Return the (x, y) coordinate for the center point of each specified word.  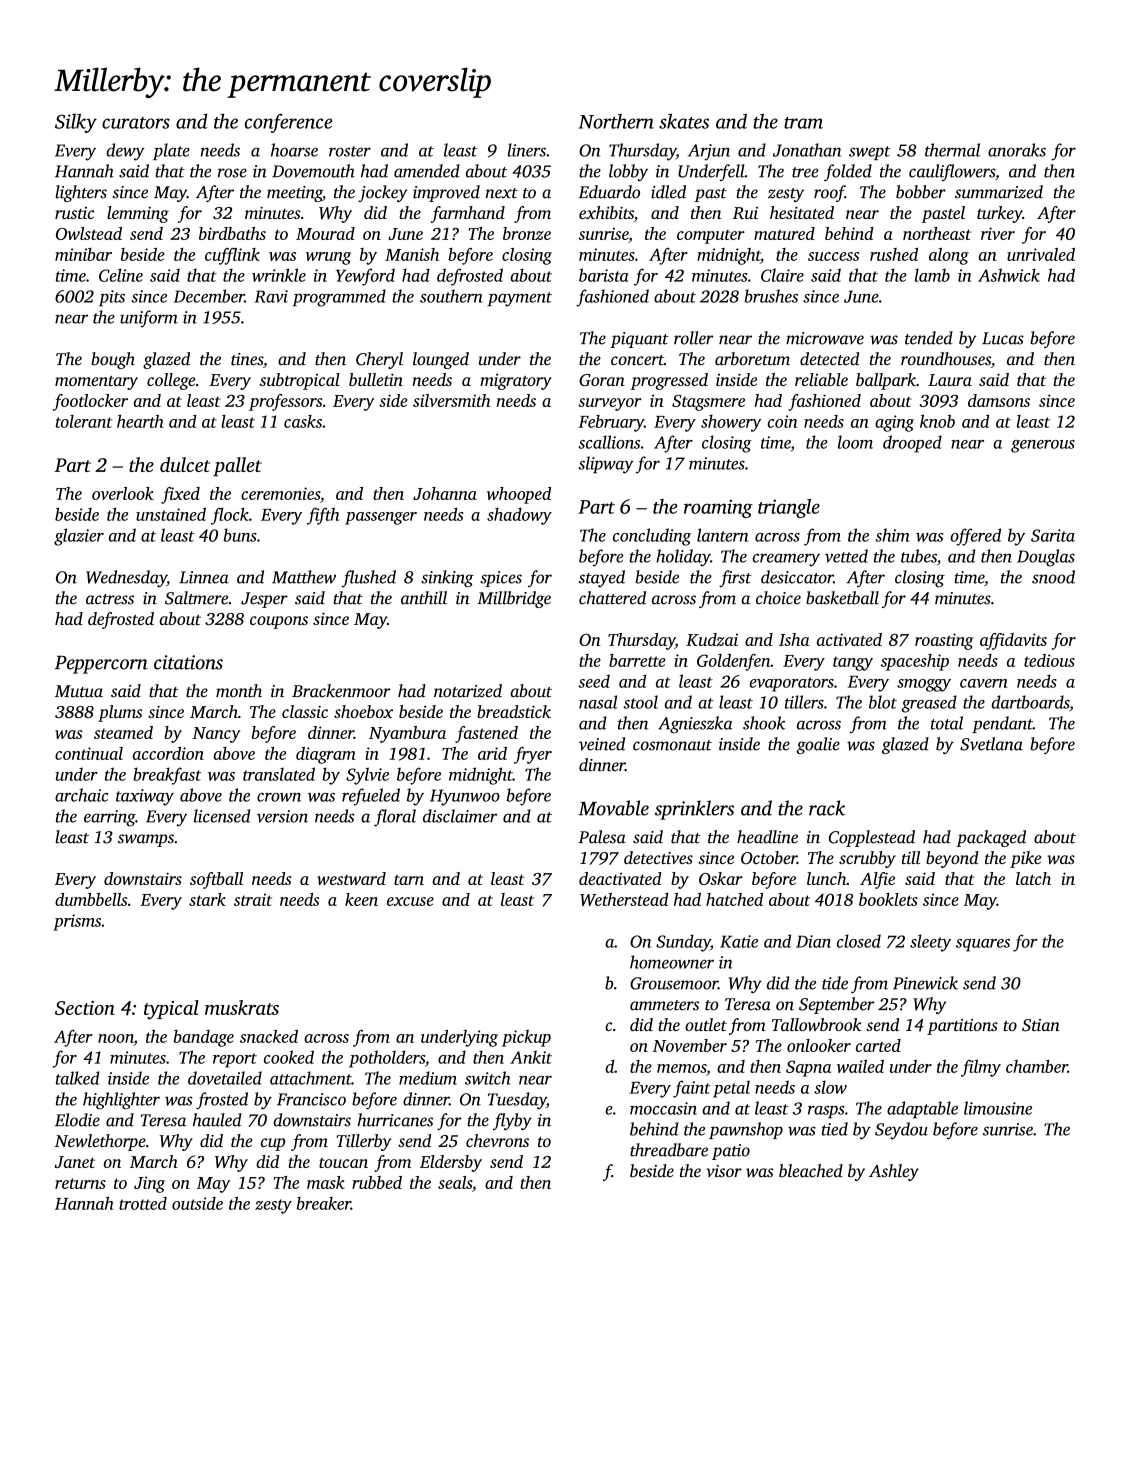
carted (878, 1045)
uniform (149, 319)
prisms (77, 922)
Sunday (683, 943)
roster (350, 151)
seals (455, 1182)
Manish (412, 254)
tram (803, 123)
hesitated (802, 212)
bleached (811, 1170)
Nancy (216, 735)
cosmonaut (672, 745)
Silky (76, 123)
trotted (143, 1203)
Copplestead (872, 838)
